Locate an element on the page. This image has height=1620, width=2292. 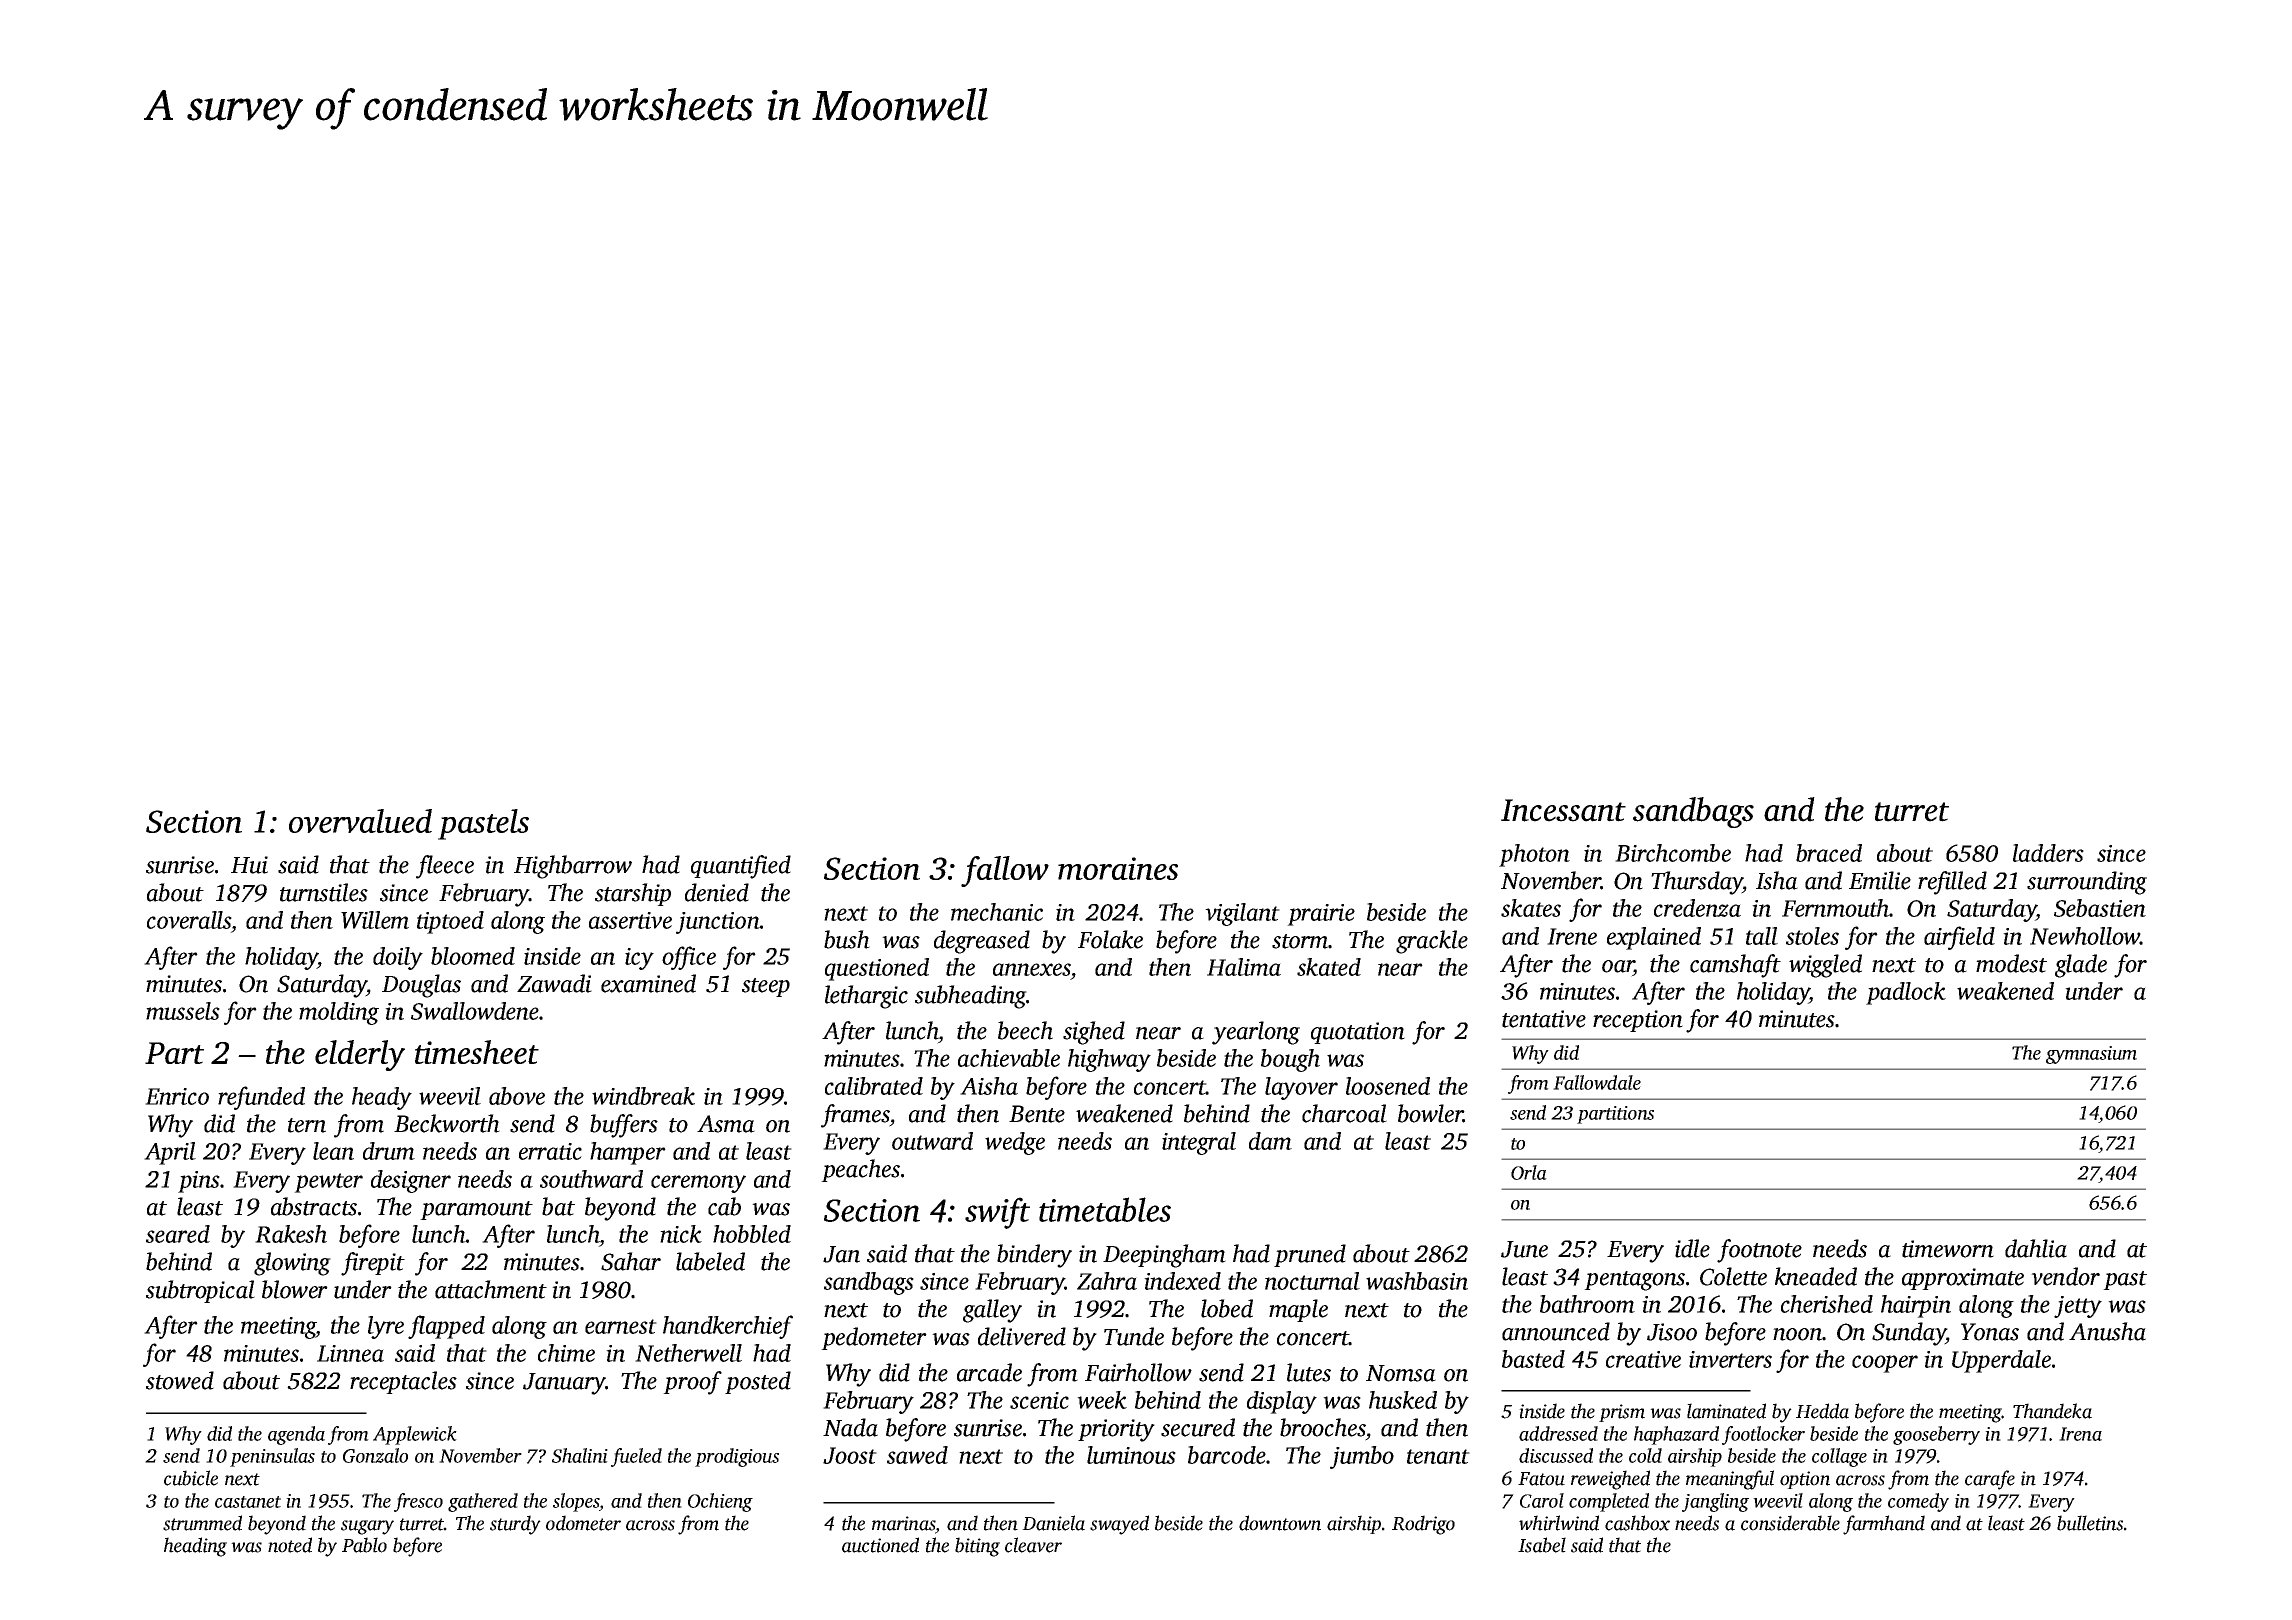
Thursday is located at coordinates (1697, 883).
